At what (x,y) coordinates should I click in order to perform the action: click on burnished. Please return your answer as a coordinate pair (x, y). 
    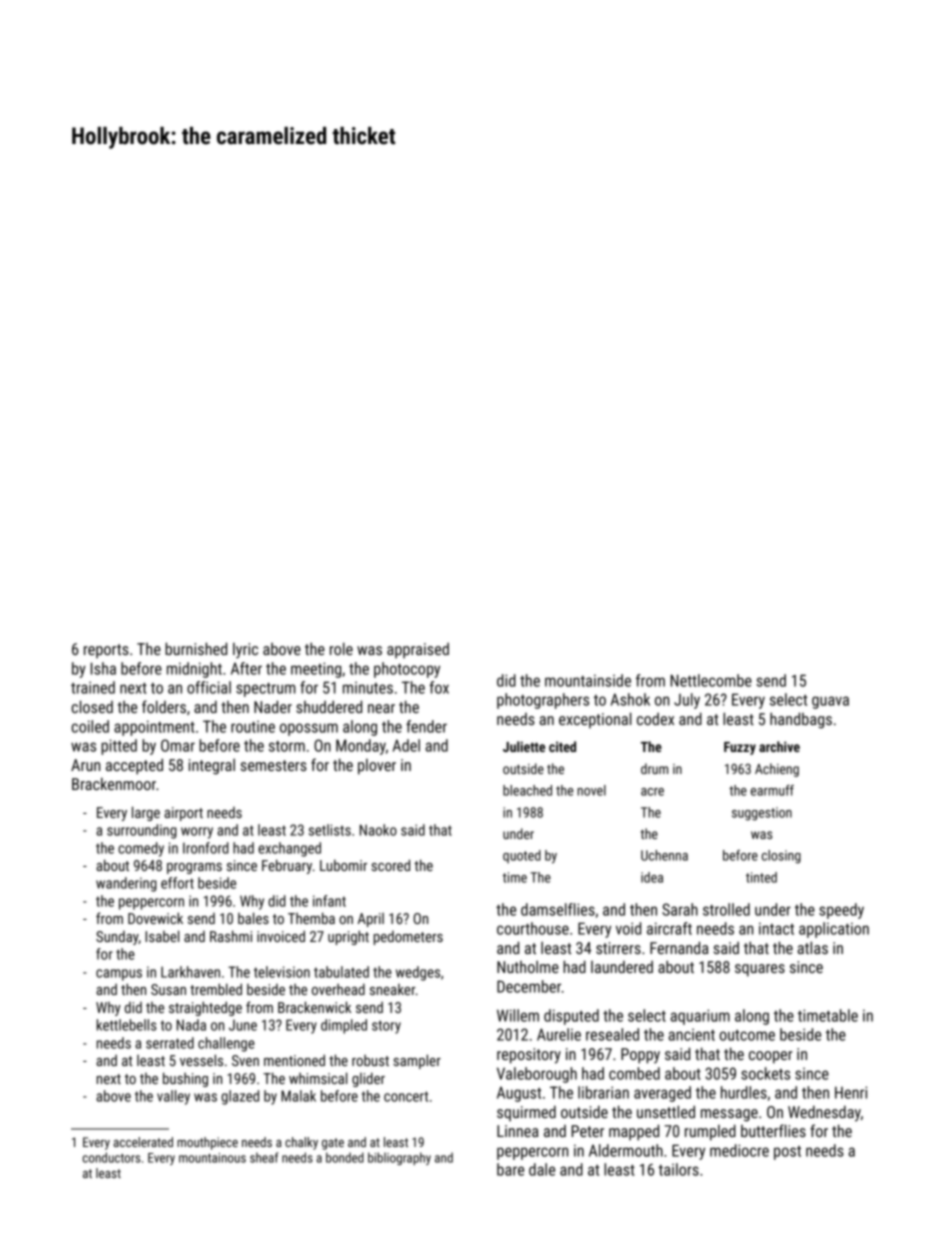
    Looking at the image, I should click on (196, 648).
